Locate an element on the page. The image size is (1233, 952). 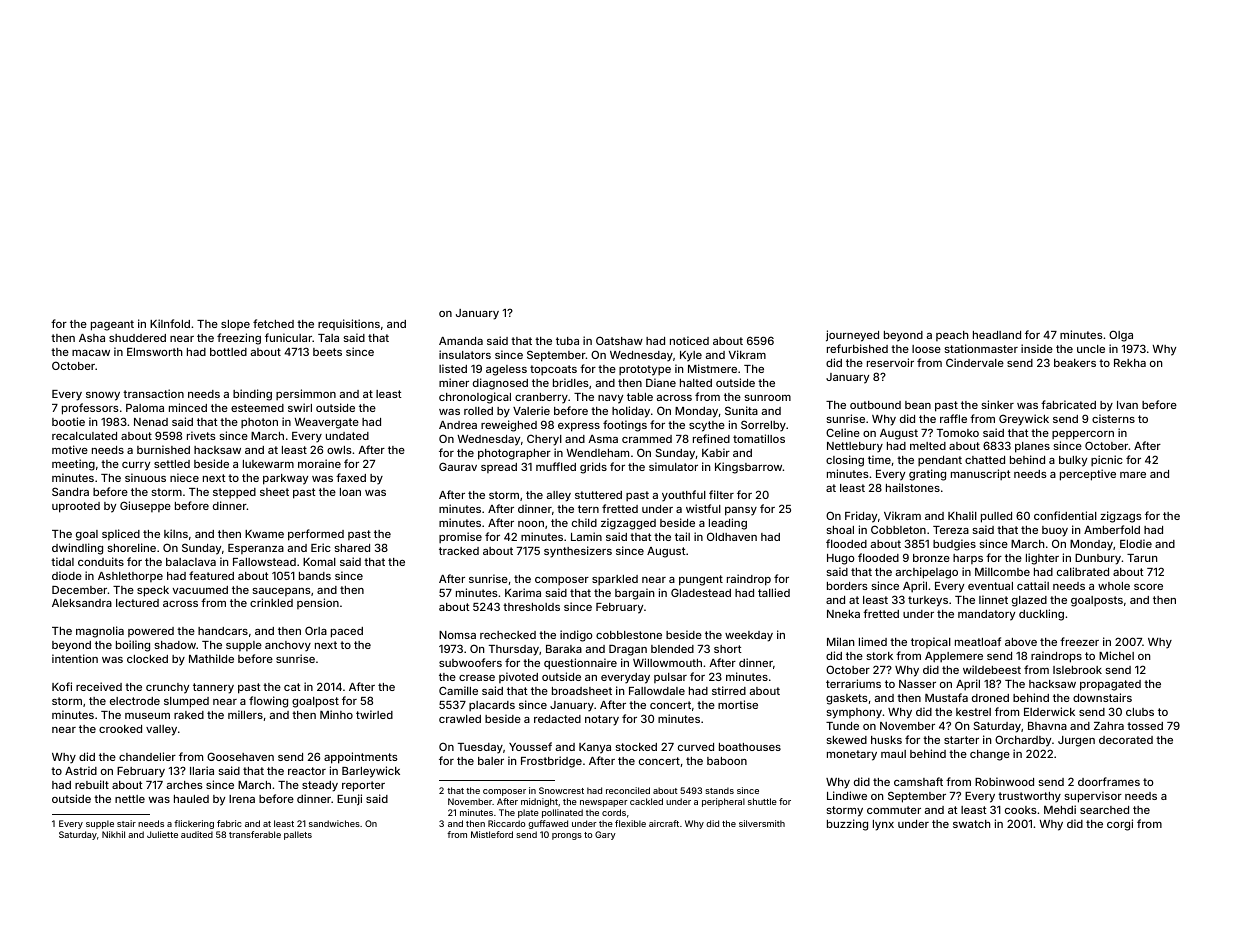
Michel is located at coordinates (1116, 655).
